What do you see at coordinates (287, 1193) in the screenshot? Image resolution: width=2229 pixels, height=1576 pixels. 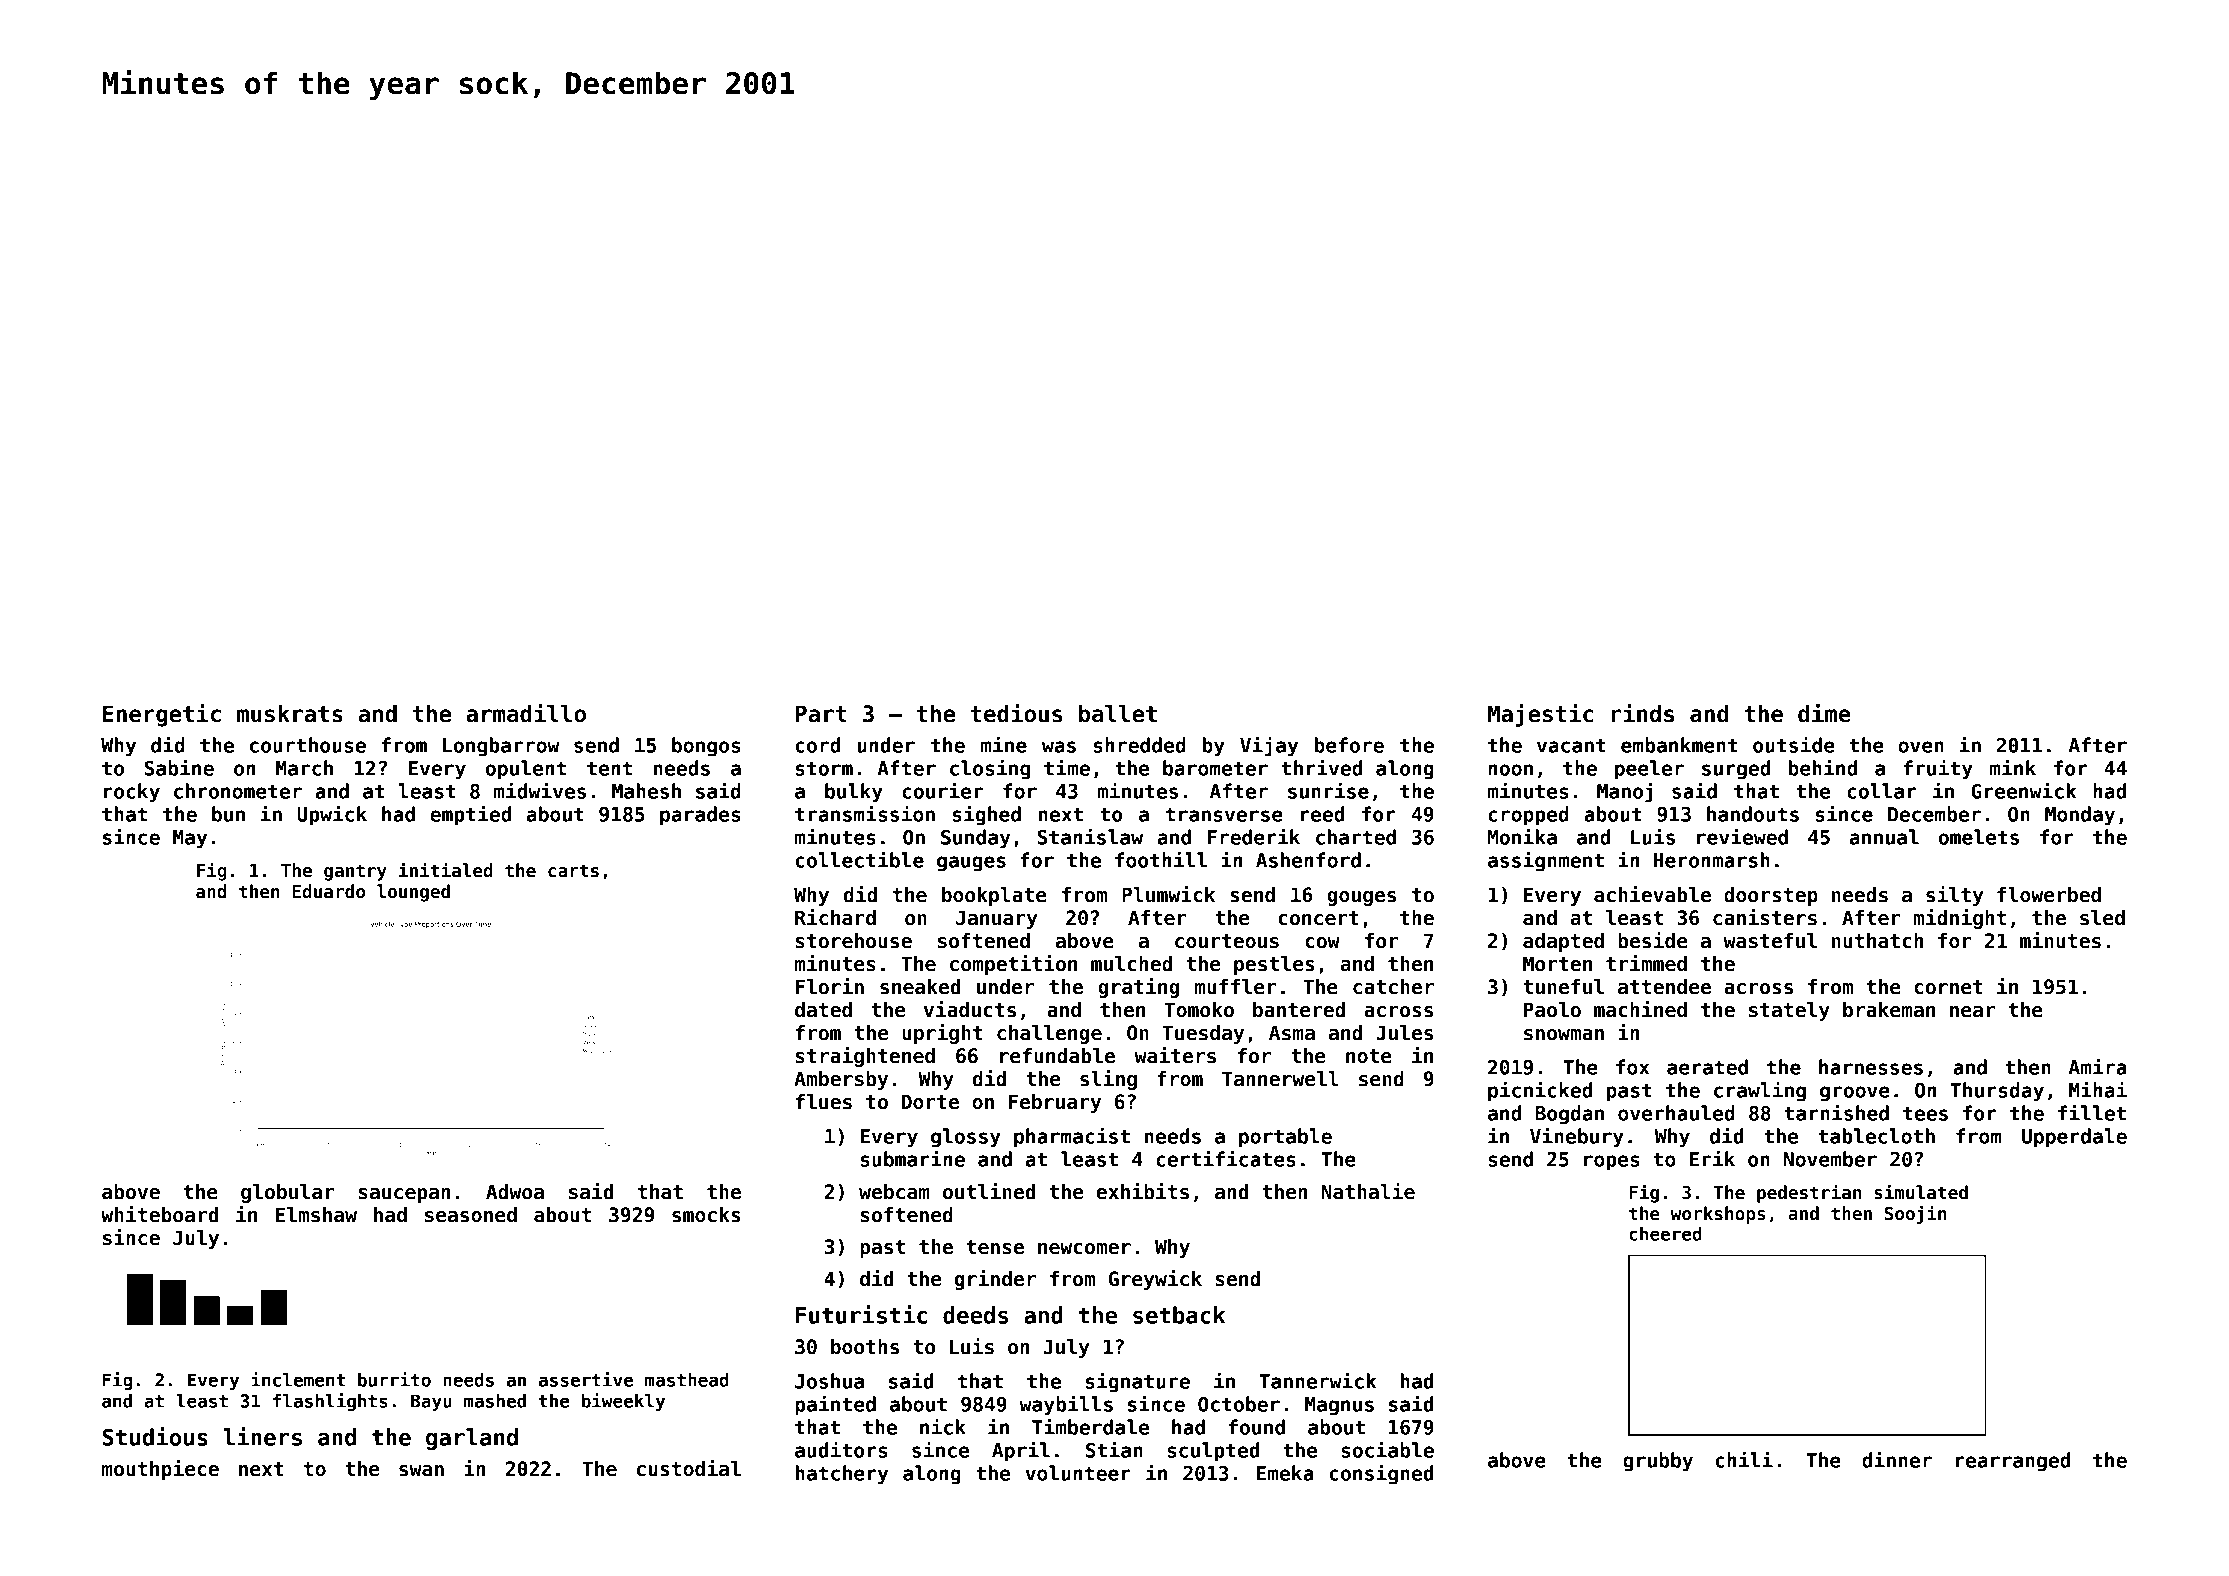 I see `globular` at bounding box center [287, 1193].
